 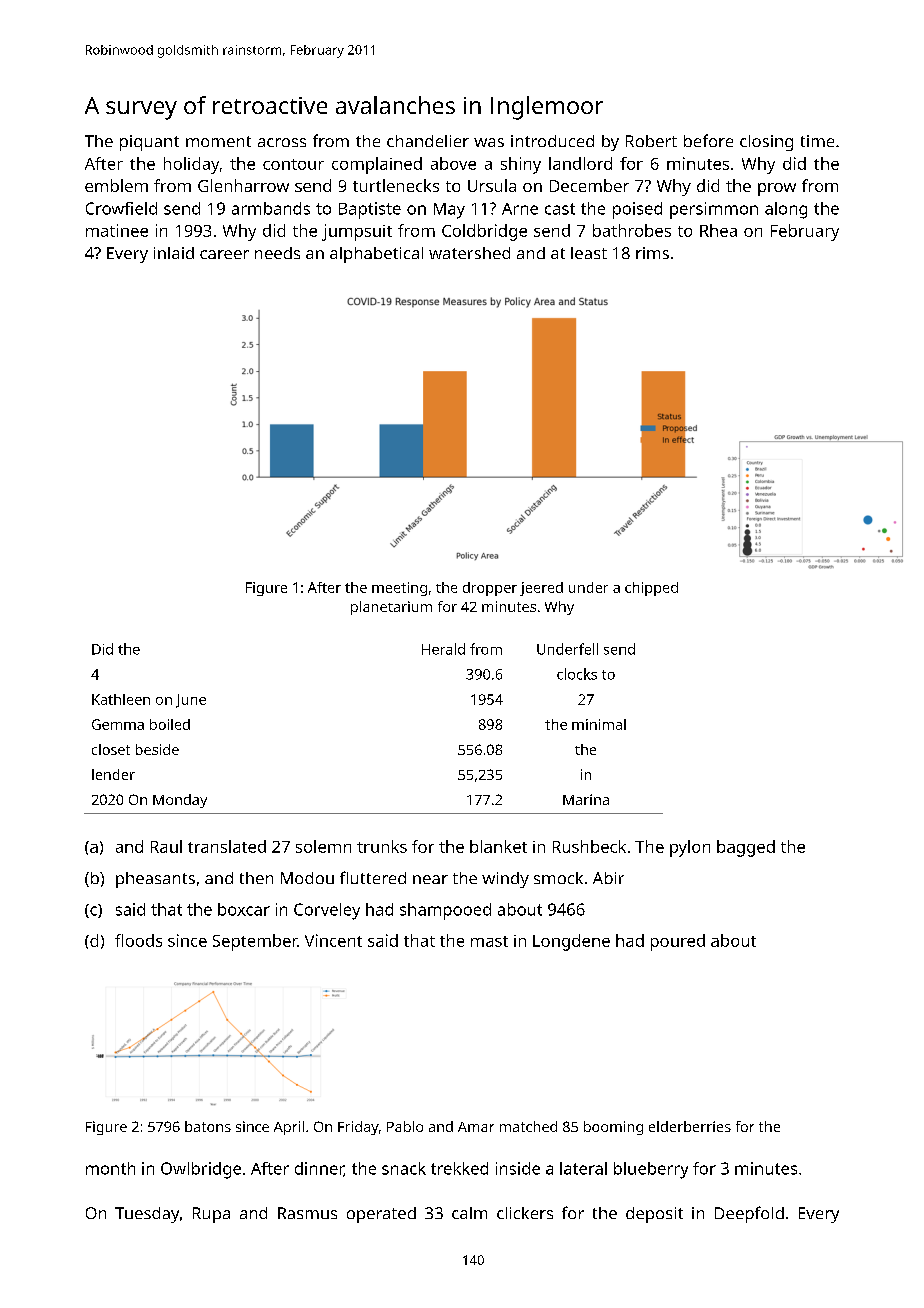 I want to click on Rupa, so click(x=211, y=1215).
